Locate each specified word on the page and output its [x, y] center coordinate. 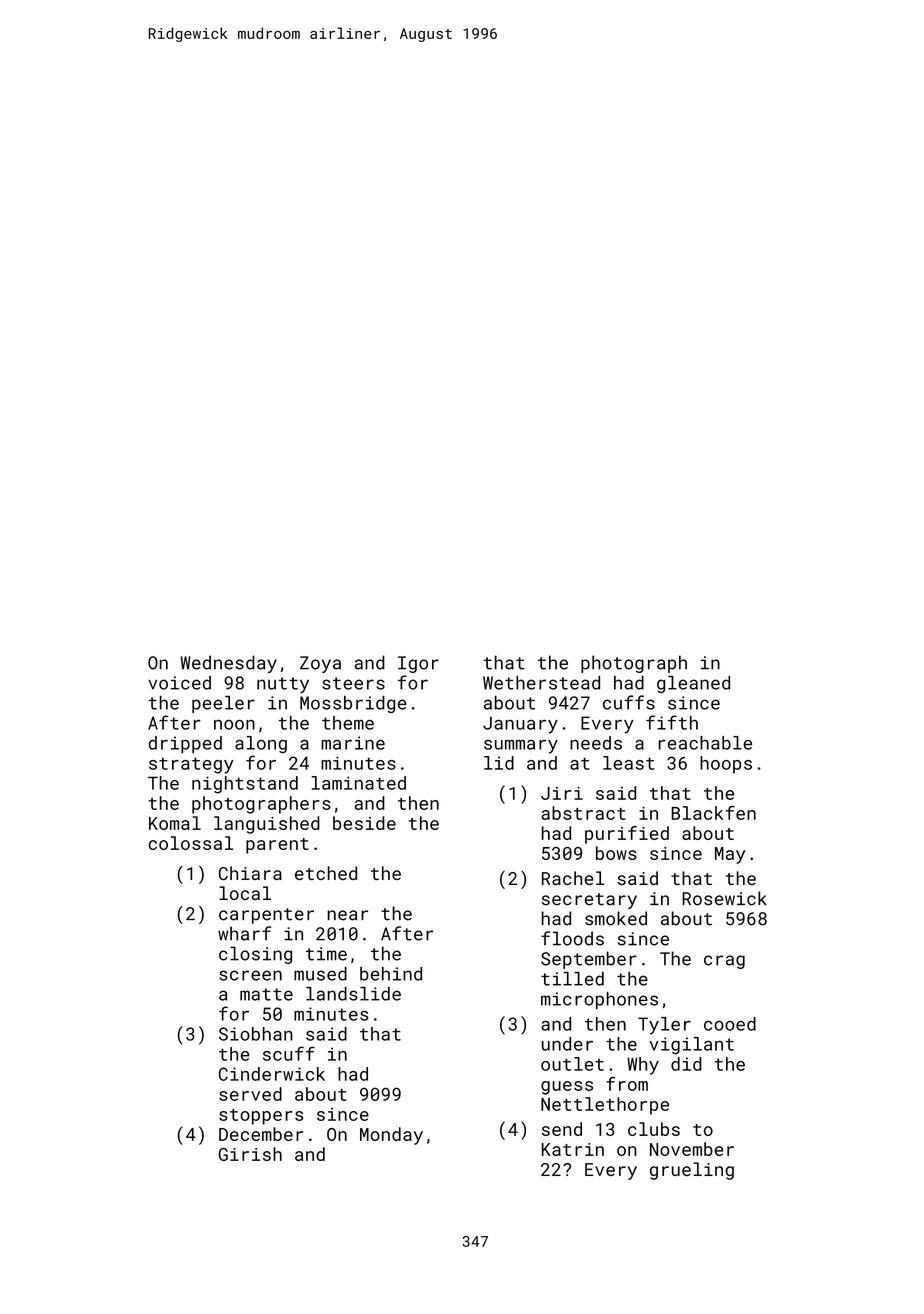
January [520, 725]
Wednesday [228, 664]
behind [391, 974]
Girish [250, 1154]
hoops [726, 765]
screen [250, 975]
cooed [730, 1024]
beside [364, 823]
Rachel [573, 878]
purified [627, 835]
